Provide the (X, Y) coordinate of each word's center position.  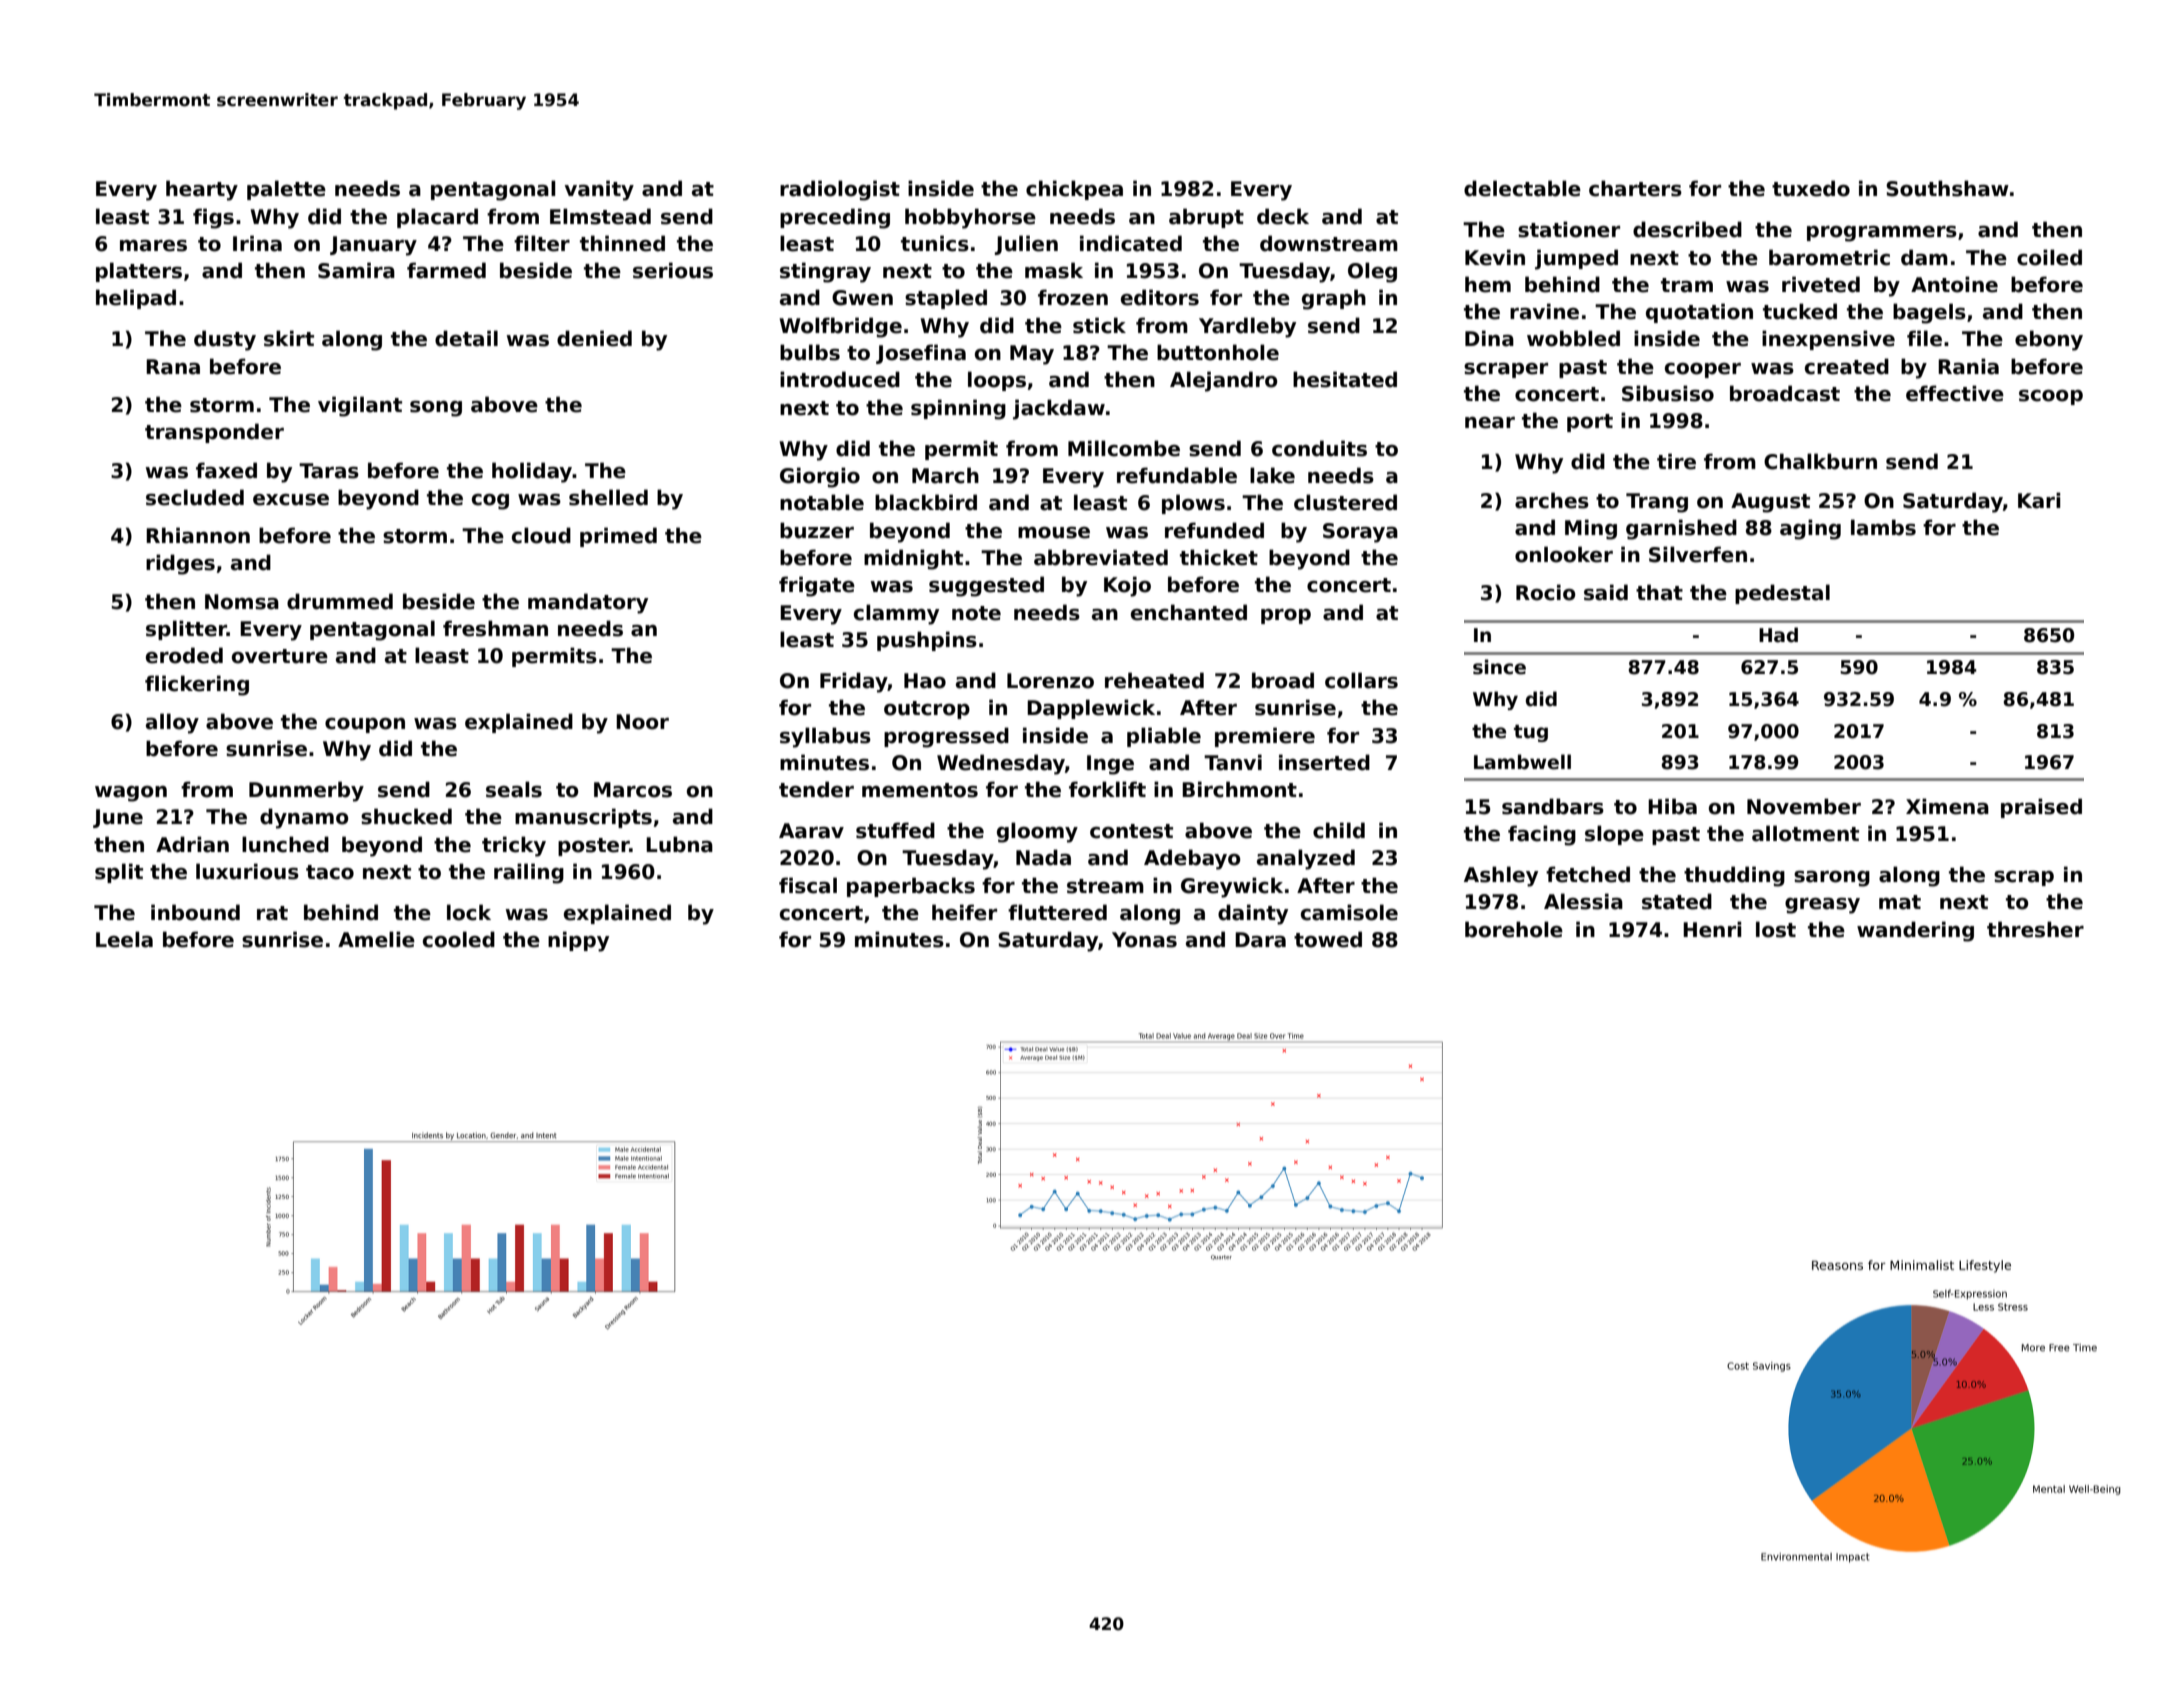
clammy (896, 614)
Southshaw (1947, 188)
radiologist (840, 190)
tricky (514, 846)
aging (1810, 529)
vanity (599, 190)
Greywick (1232, 887)
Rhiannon (198, 535)
